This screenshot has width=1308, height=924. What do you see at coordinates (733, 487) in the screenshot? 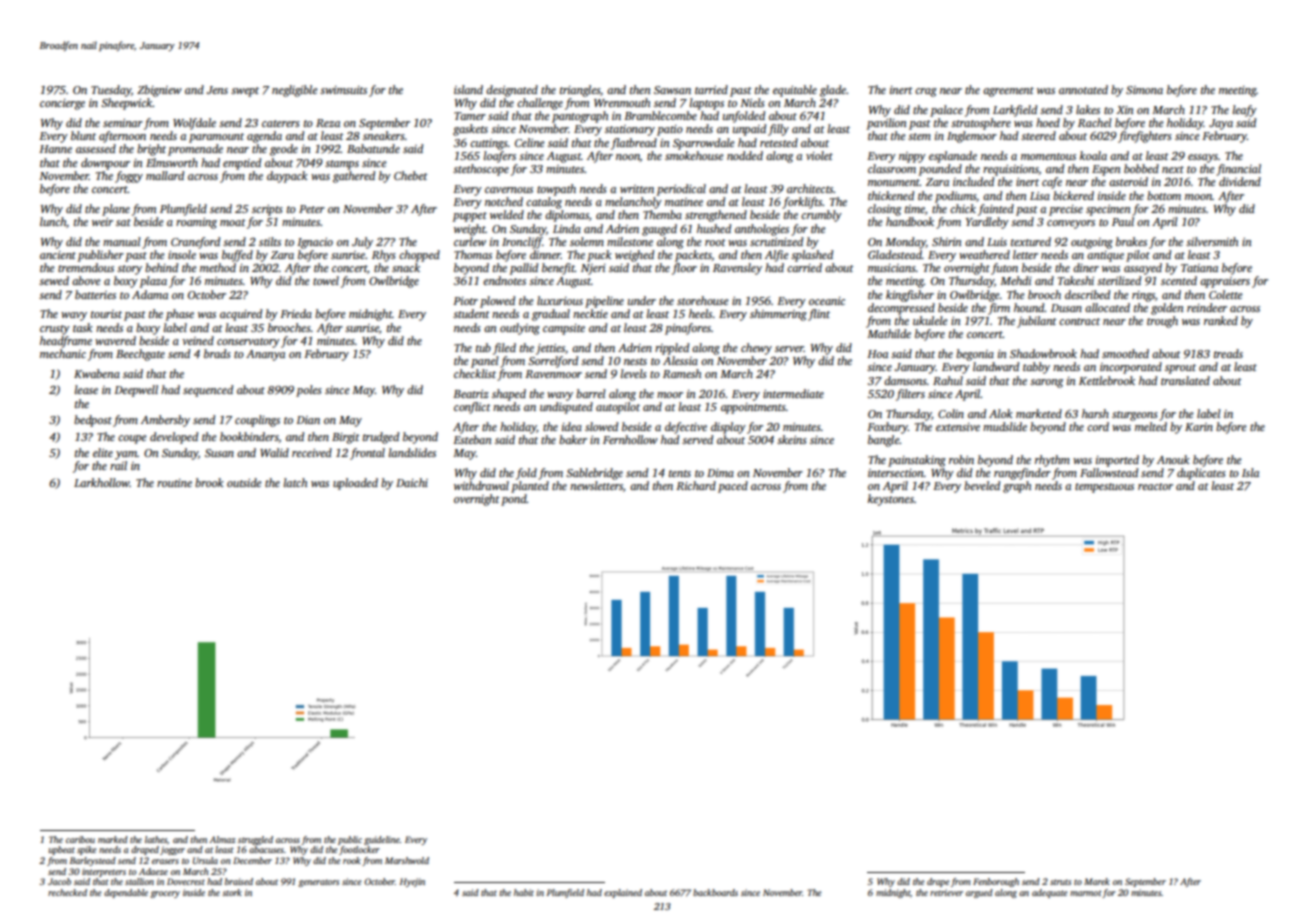
I see `paced` at bounding box center [733, 487].
